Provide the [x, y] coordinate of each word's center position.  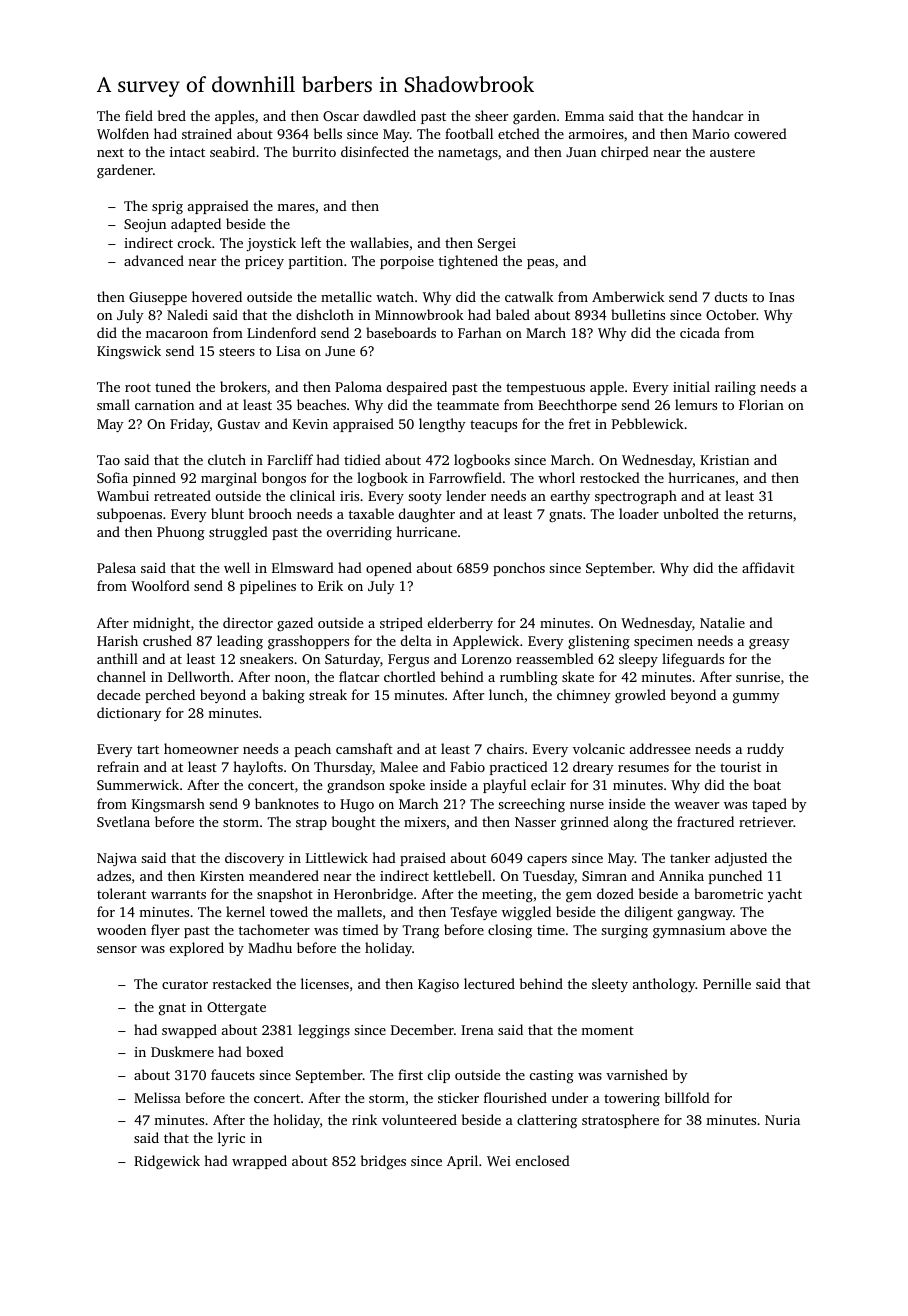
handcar [717, 115]
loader [639, 513]
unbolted [691, 513]
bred [172, 115]
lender [466, 495]
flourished [515, 1097]
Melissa [157, 1097]
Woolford [160, 585]
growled [640, 696]
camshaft [364, 748]
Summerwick [138, 784]
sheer [491, 115]
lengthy [442, 425]
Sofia [112, 477]
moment [607, 1030]
